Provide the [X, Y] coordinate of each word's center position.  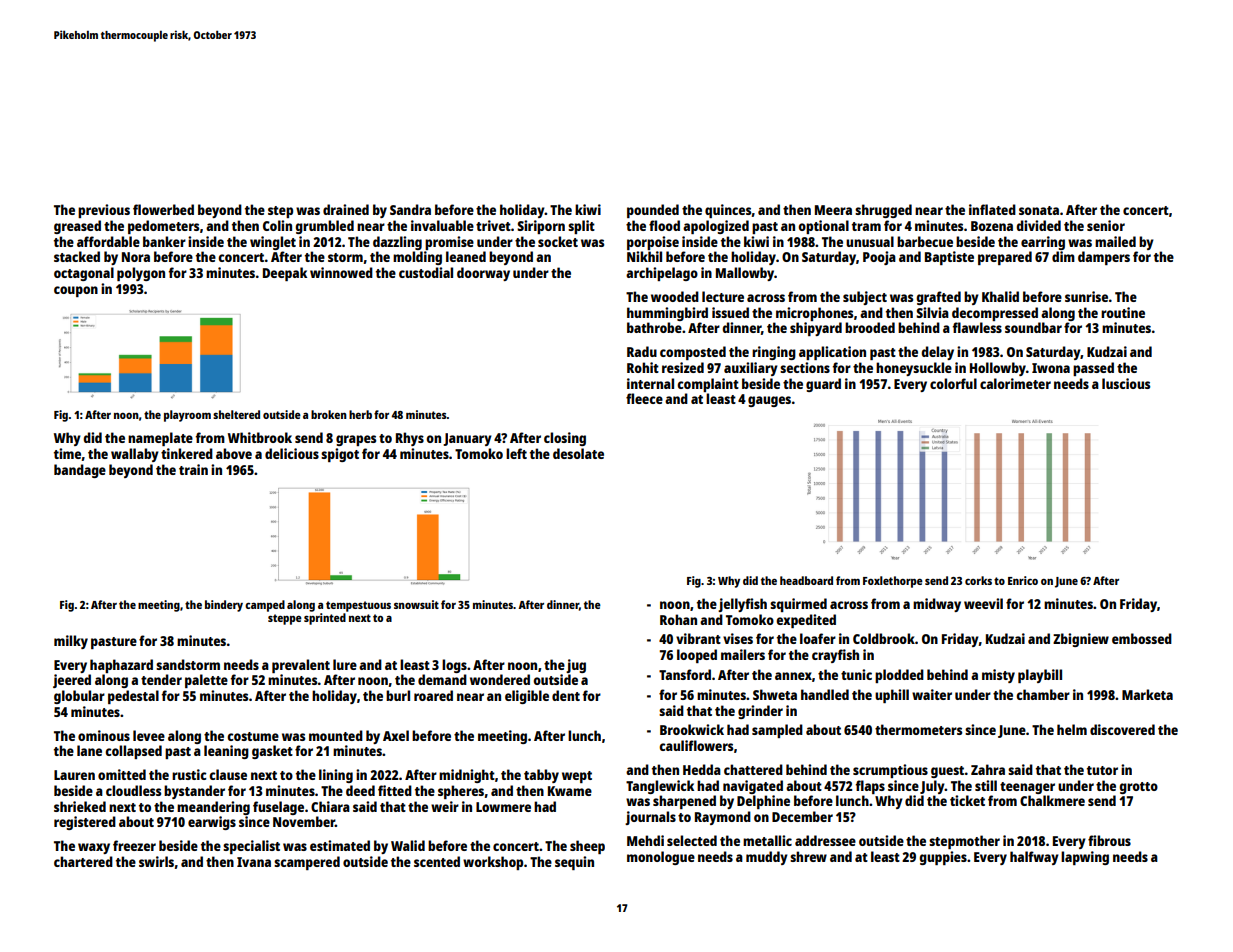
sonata [1039, 210]
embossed [1142, 638]
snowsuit [416, 604]
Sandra [410, 209]
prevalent [301, 666]
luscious [1126, 383]
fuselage [278, 808]
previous [104, 211]
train [193, 469]
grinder [760, 712]
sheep [587, 847]
